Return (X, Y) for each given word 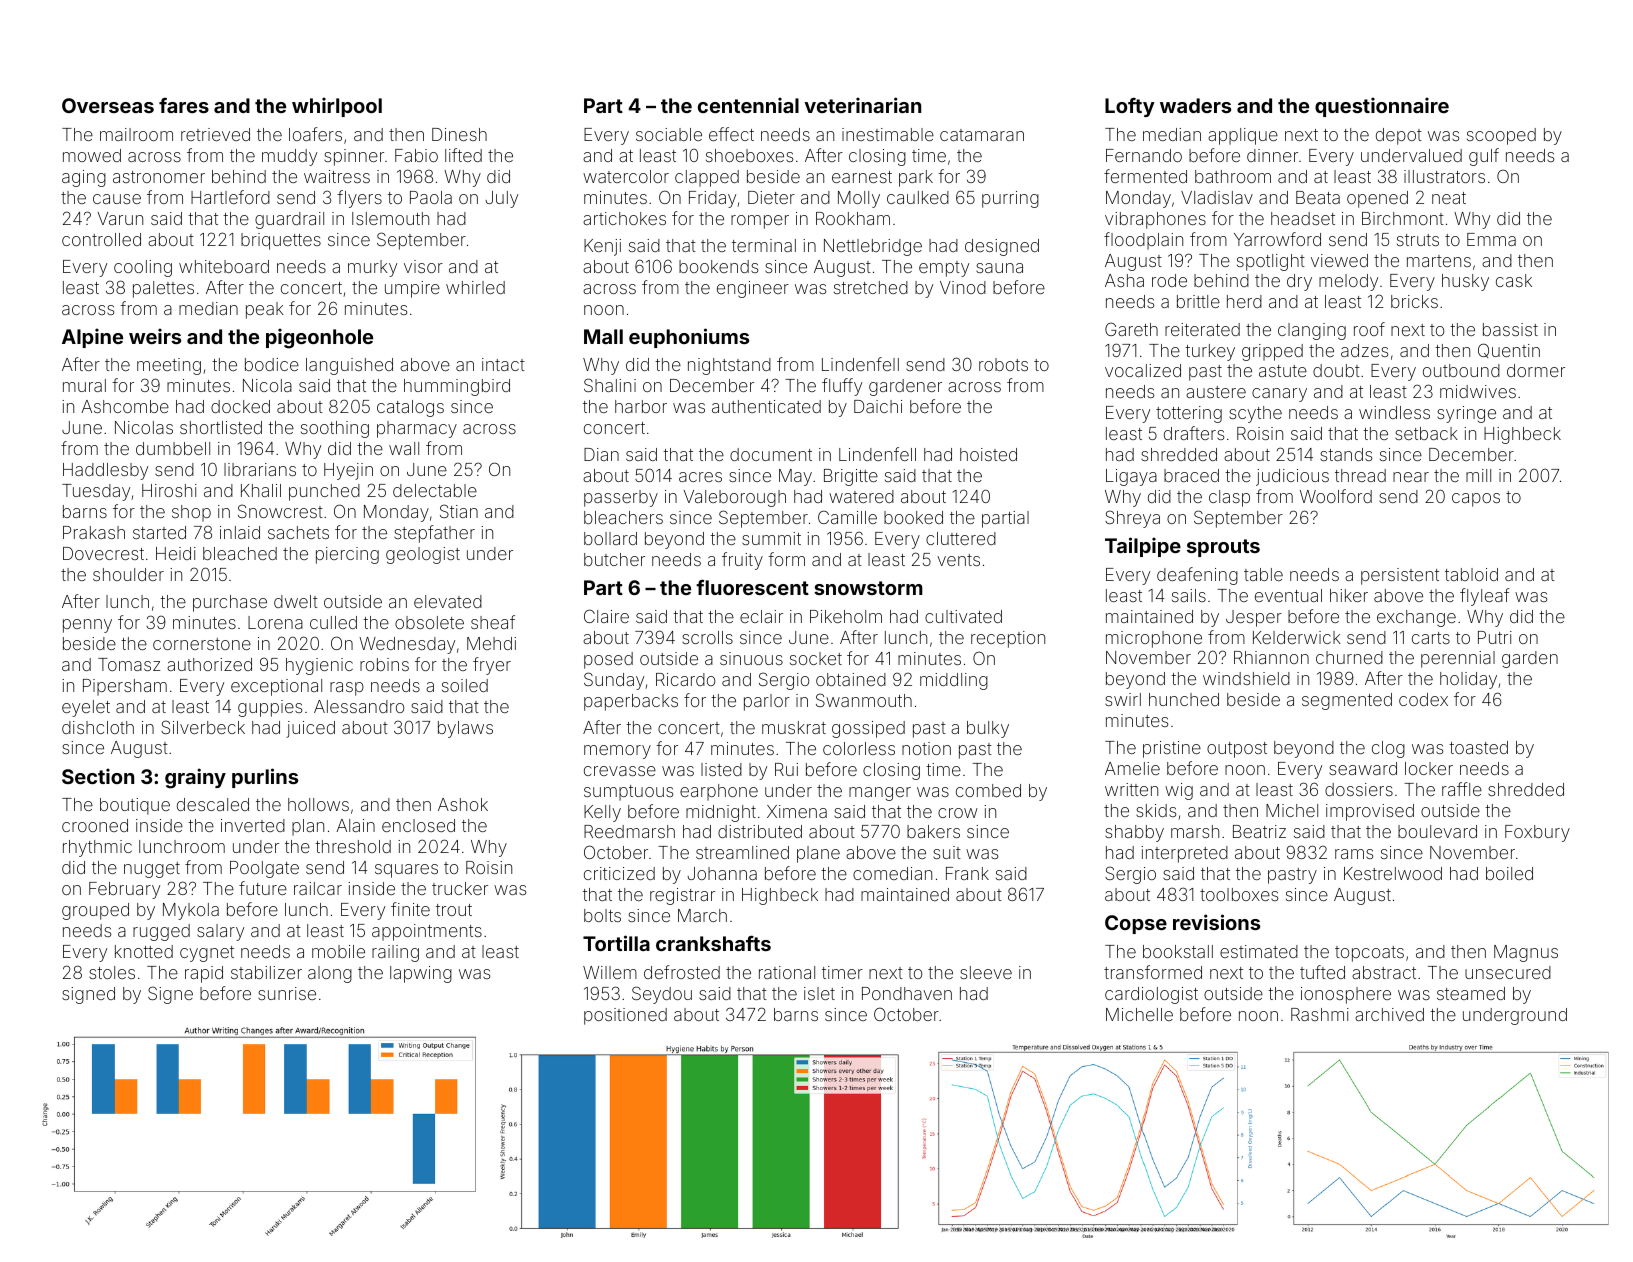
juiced (310, 729)
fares (184, 105)
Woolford (1336, 496)
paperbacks (631, 702)
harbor (641, 406)
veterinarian (862, 105)
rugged (161, 932)
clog (1388, 749)
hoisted (988, 454)
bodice (272, 364)
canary (1279, 395)
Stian (459, 511)
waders (1195, 105)
